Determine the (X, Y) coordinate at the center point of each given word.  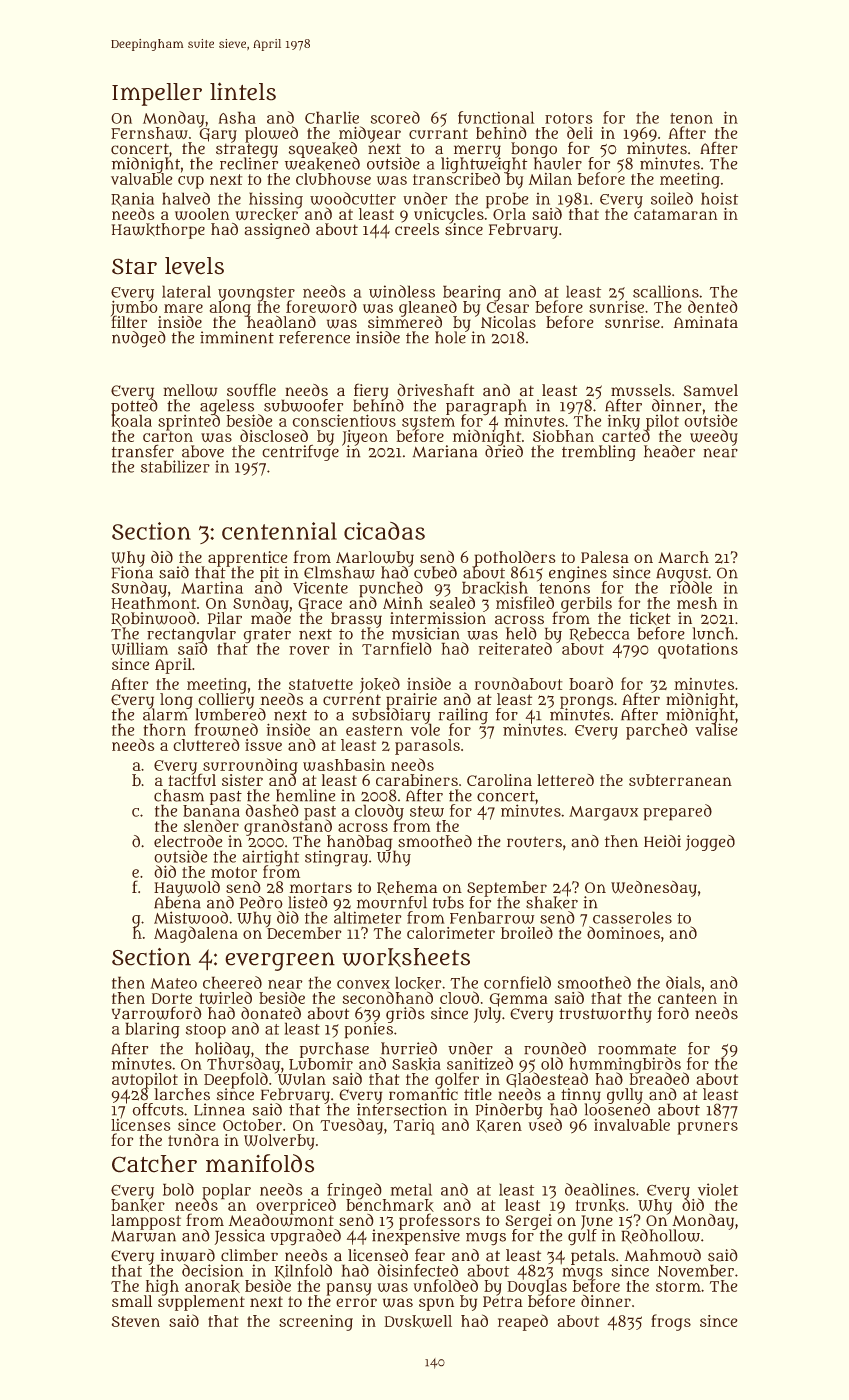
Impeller (157, 94)
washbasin (344, 765)
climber (249, 1255)
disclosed (274, 435)
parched (657, 731)
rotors (569, 118)
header (669, 451)
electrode (188, 841)
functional (496, 117)
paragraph (486, 407)
